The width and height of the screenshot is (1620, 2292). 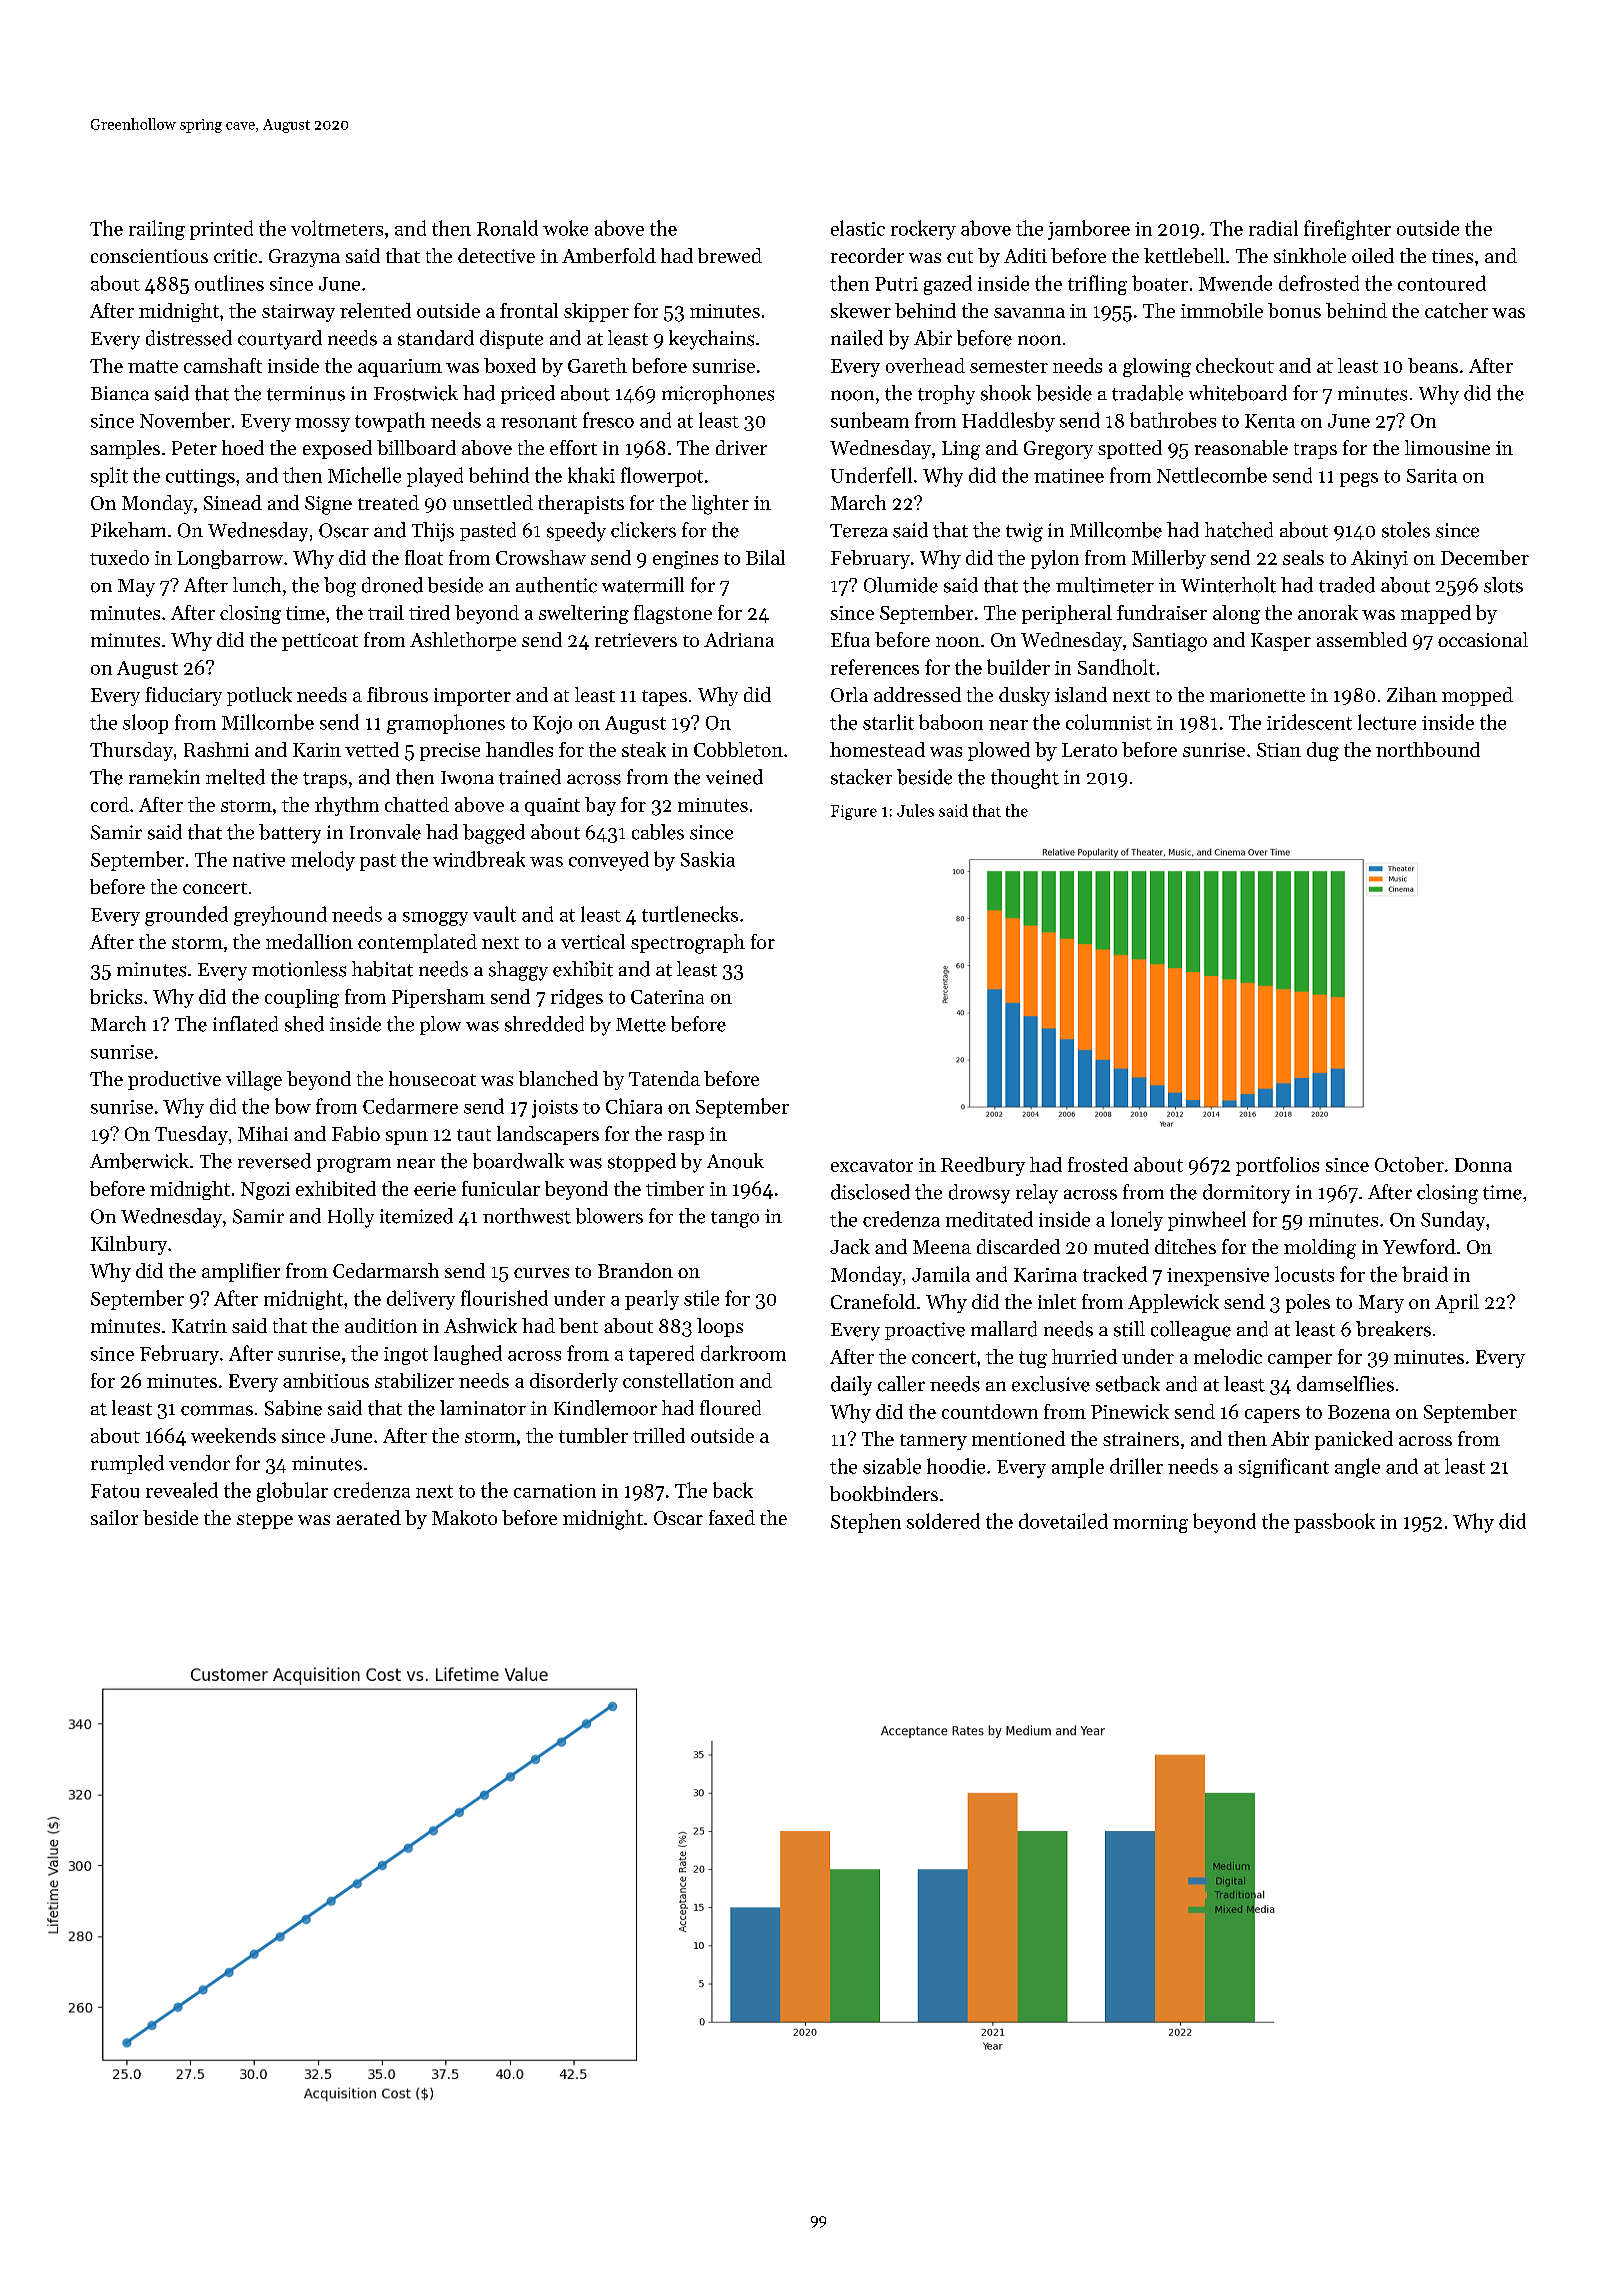 I want to click on inflated, so click(x=245, y=1024).
